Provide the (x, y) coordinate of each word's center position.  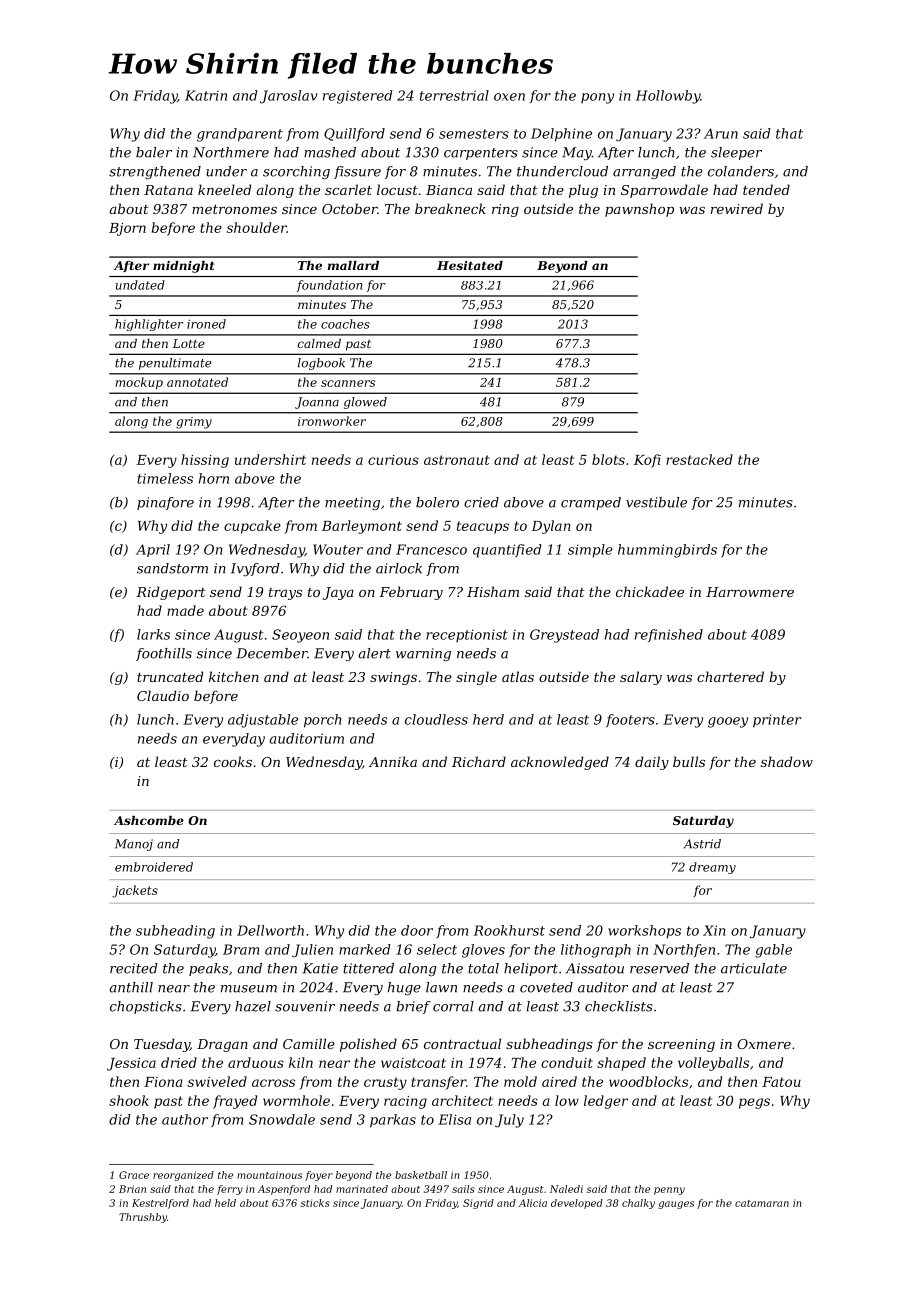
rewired (737, 208)
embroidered (154, 867)
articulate (754, 968)
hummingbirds (667, 551)
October (349, 208)
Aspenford (284, 1190)
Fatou (781, 1082)
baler (154, 152)
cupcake (252, 527)
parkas (393, 1121)
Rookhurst (509, 930)
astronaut (457, 460)
